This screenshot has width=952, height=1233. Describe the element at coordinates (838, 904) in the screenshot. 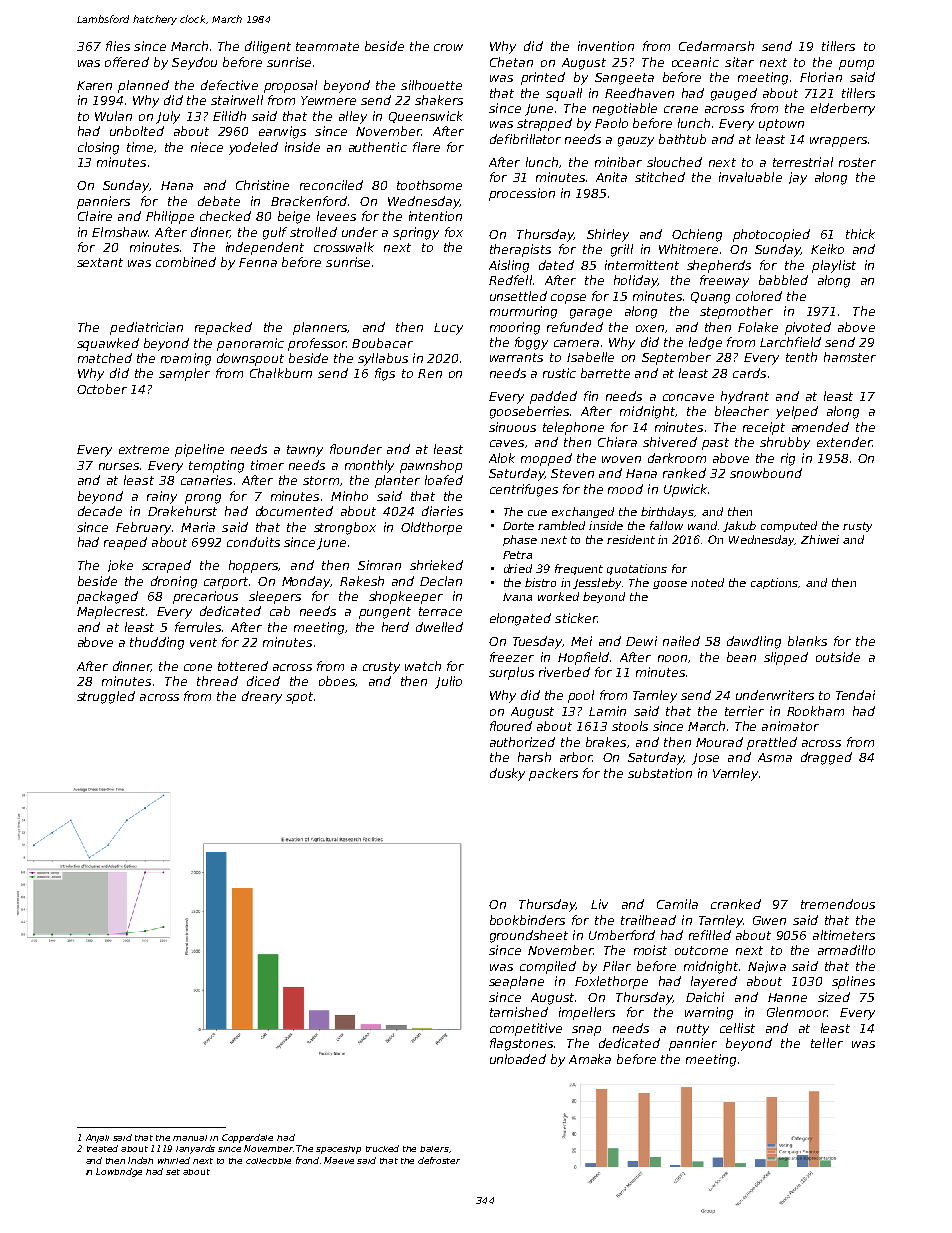

I see `tremendous` at that location.
